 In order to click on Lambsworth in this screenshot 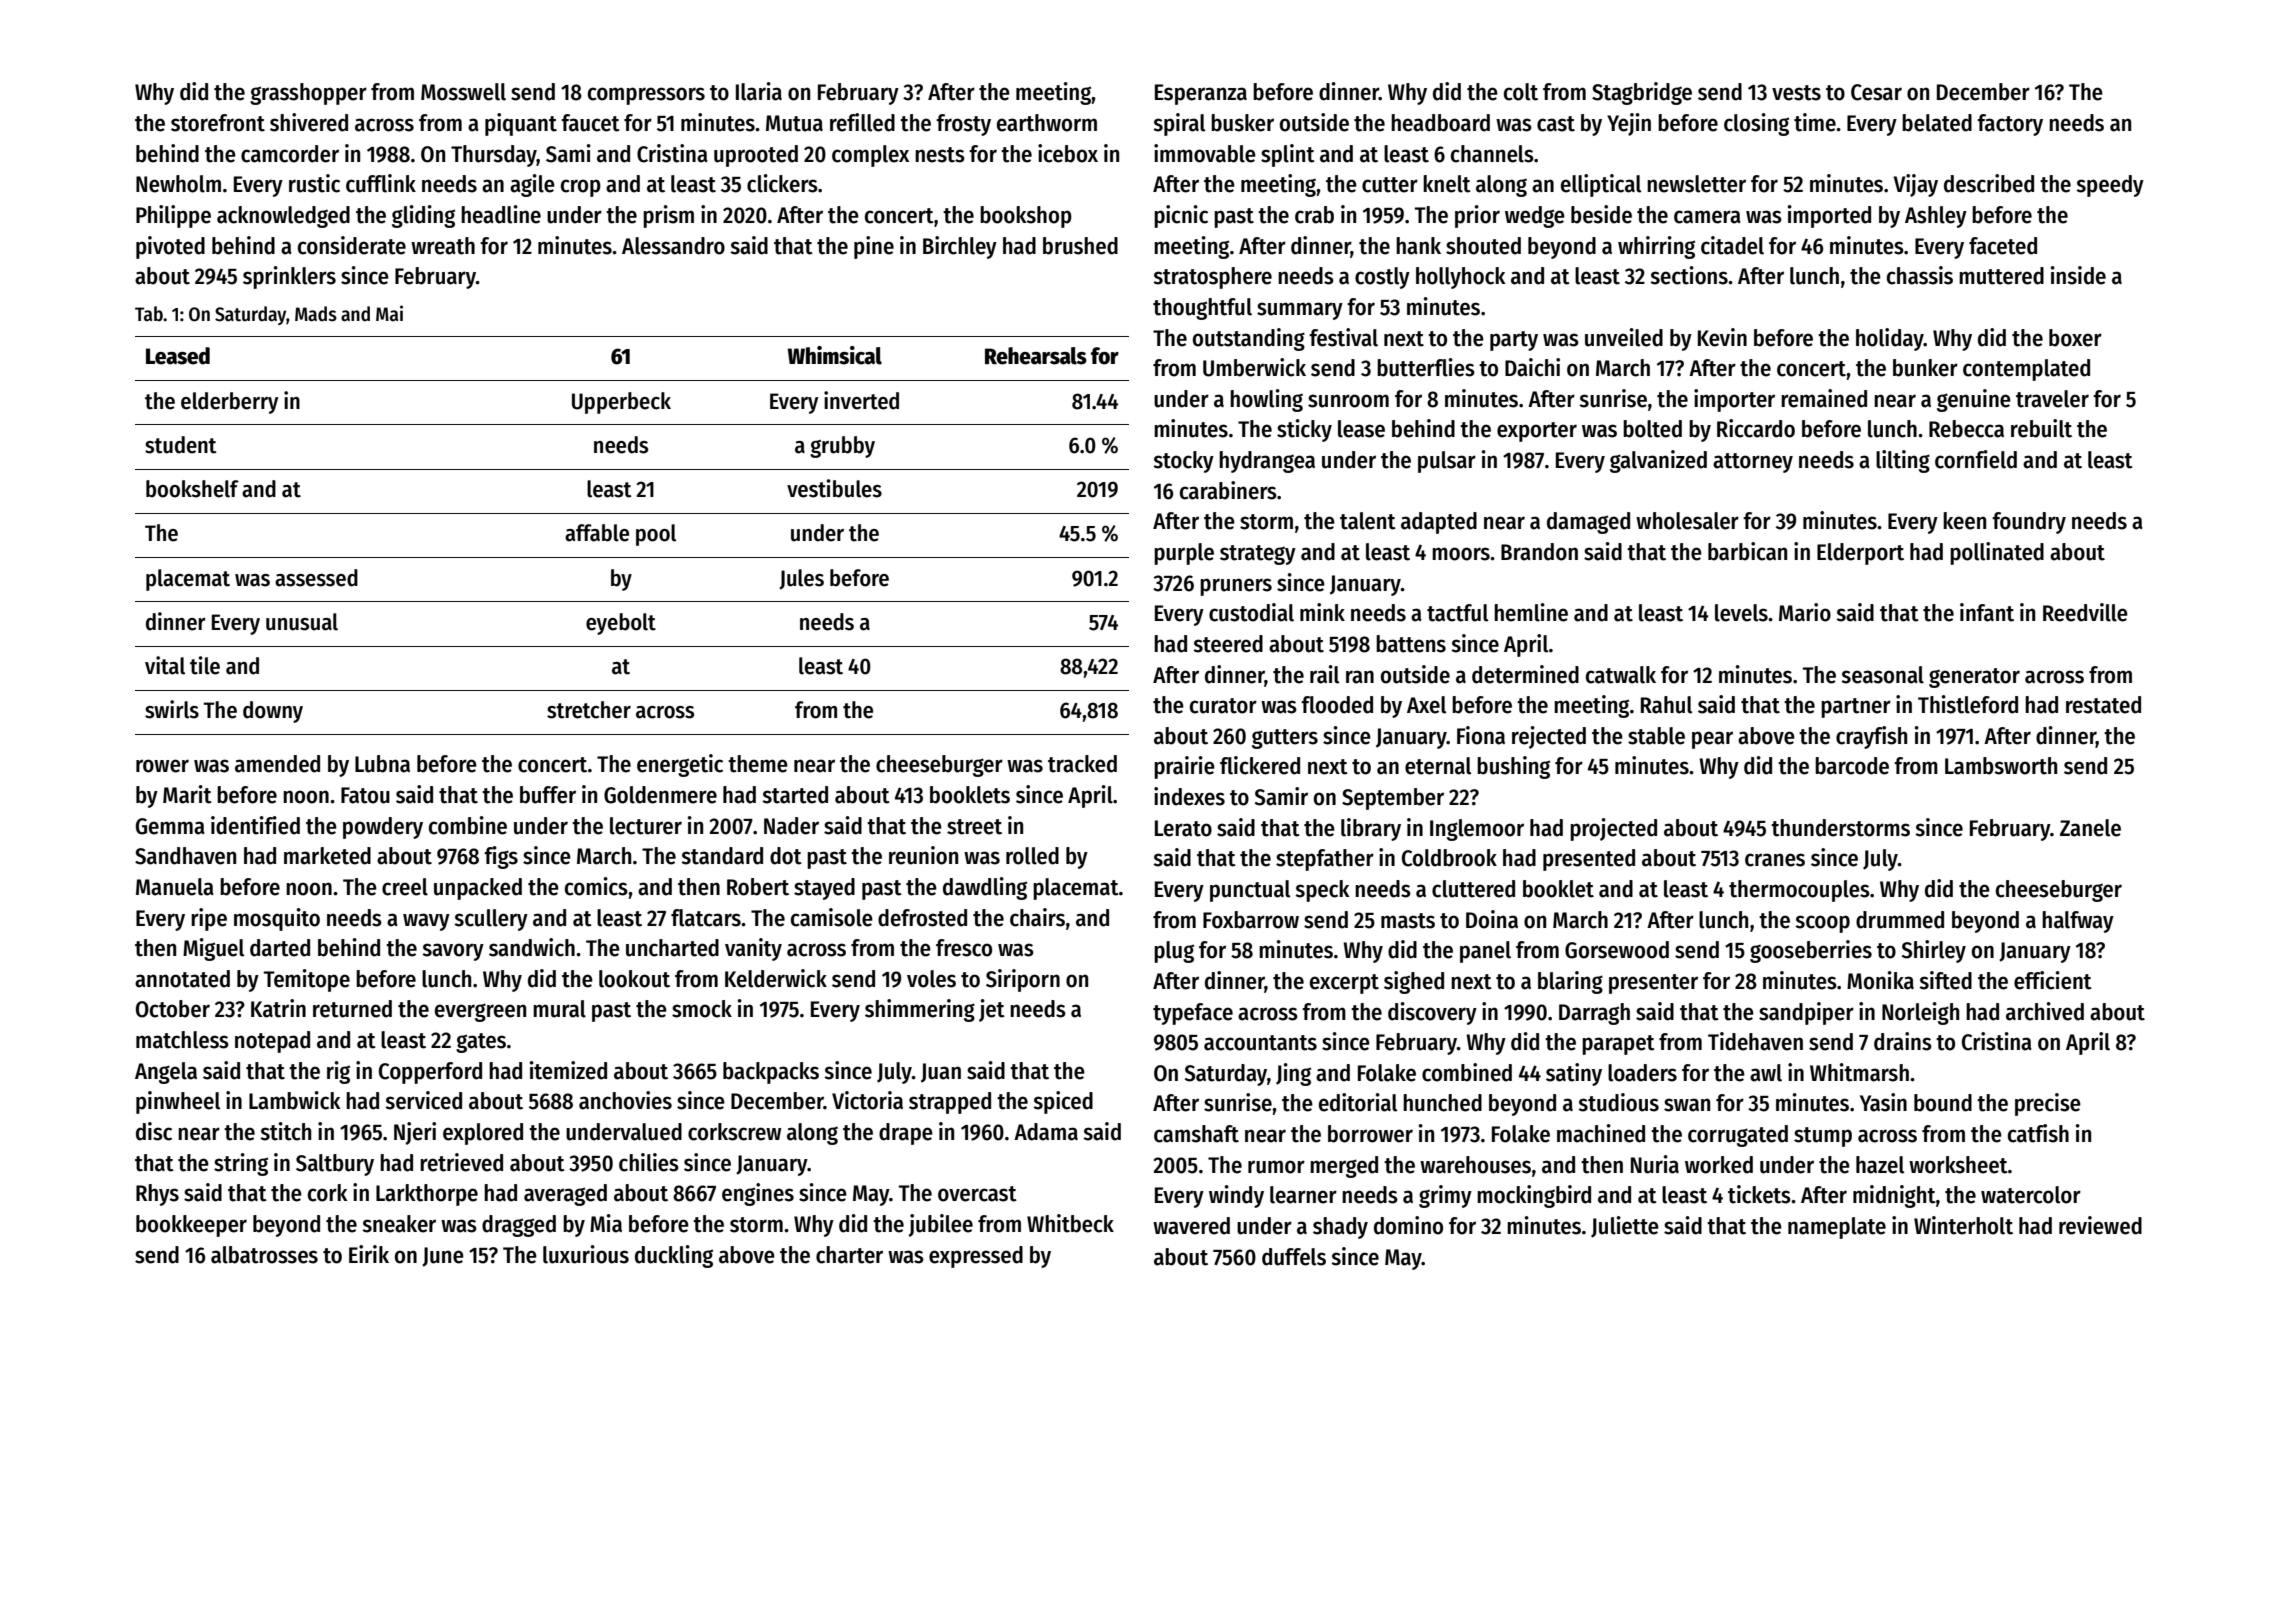, I will do `click(2001, 766)`.
